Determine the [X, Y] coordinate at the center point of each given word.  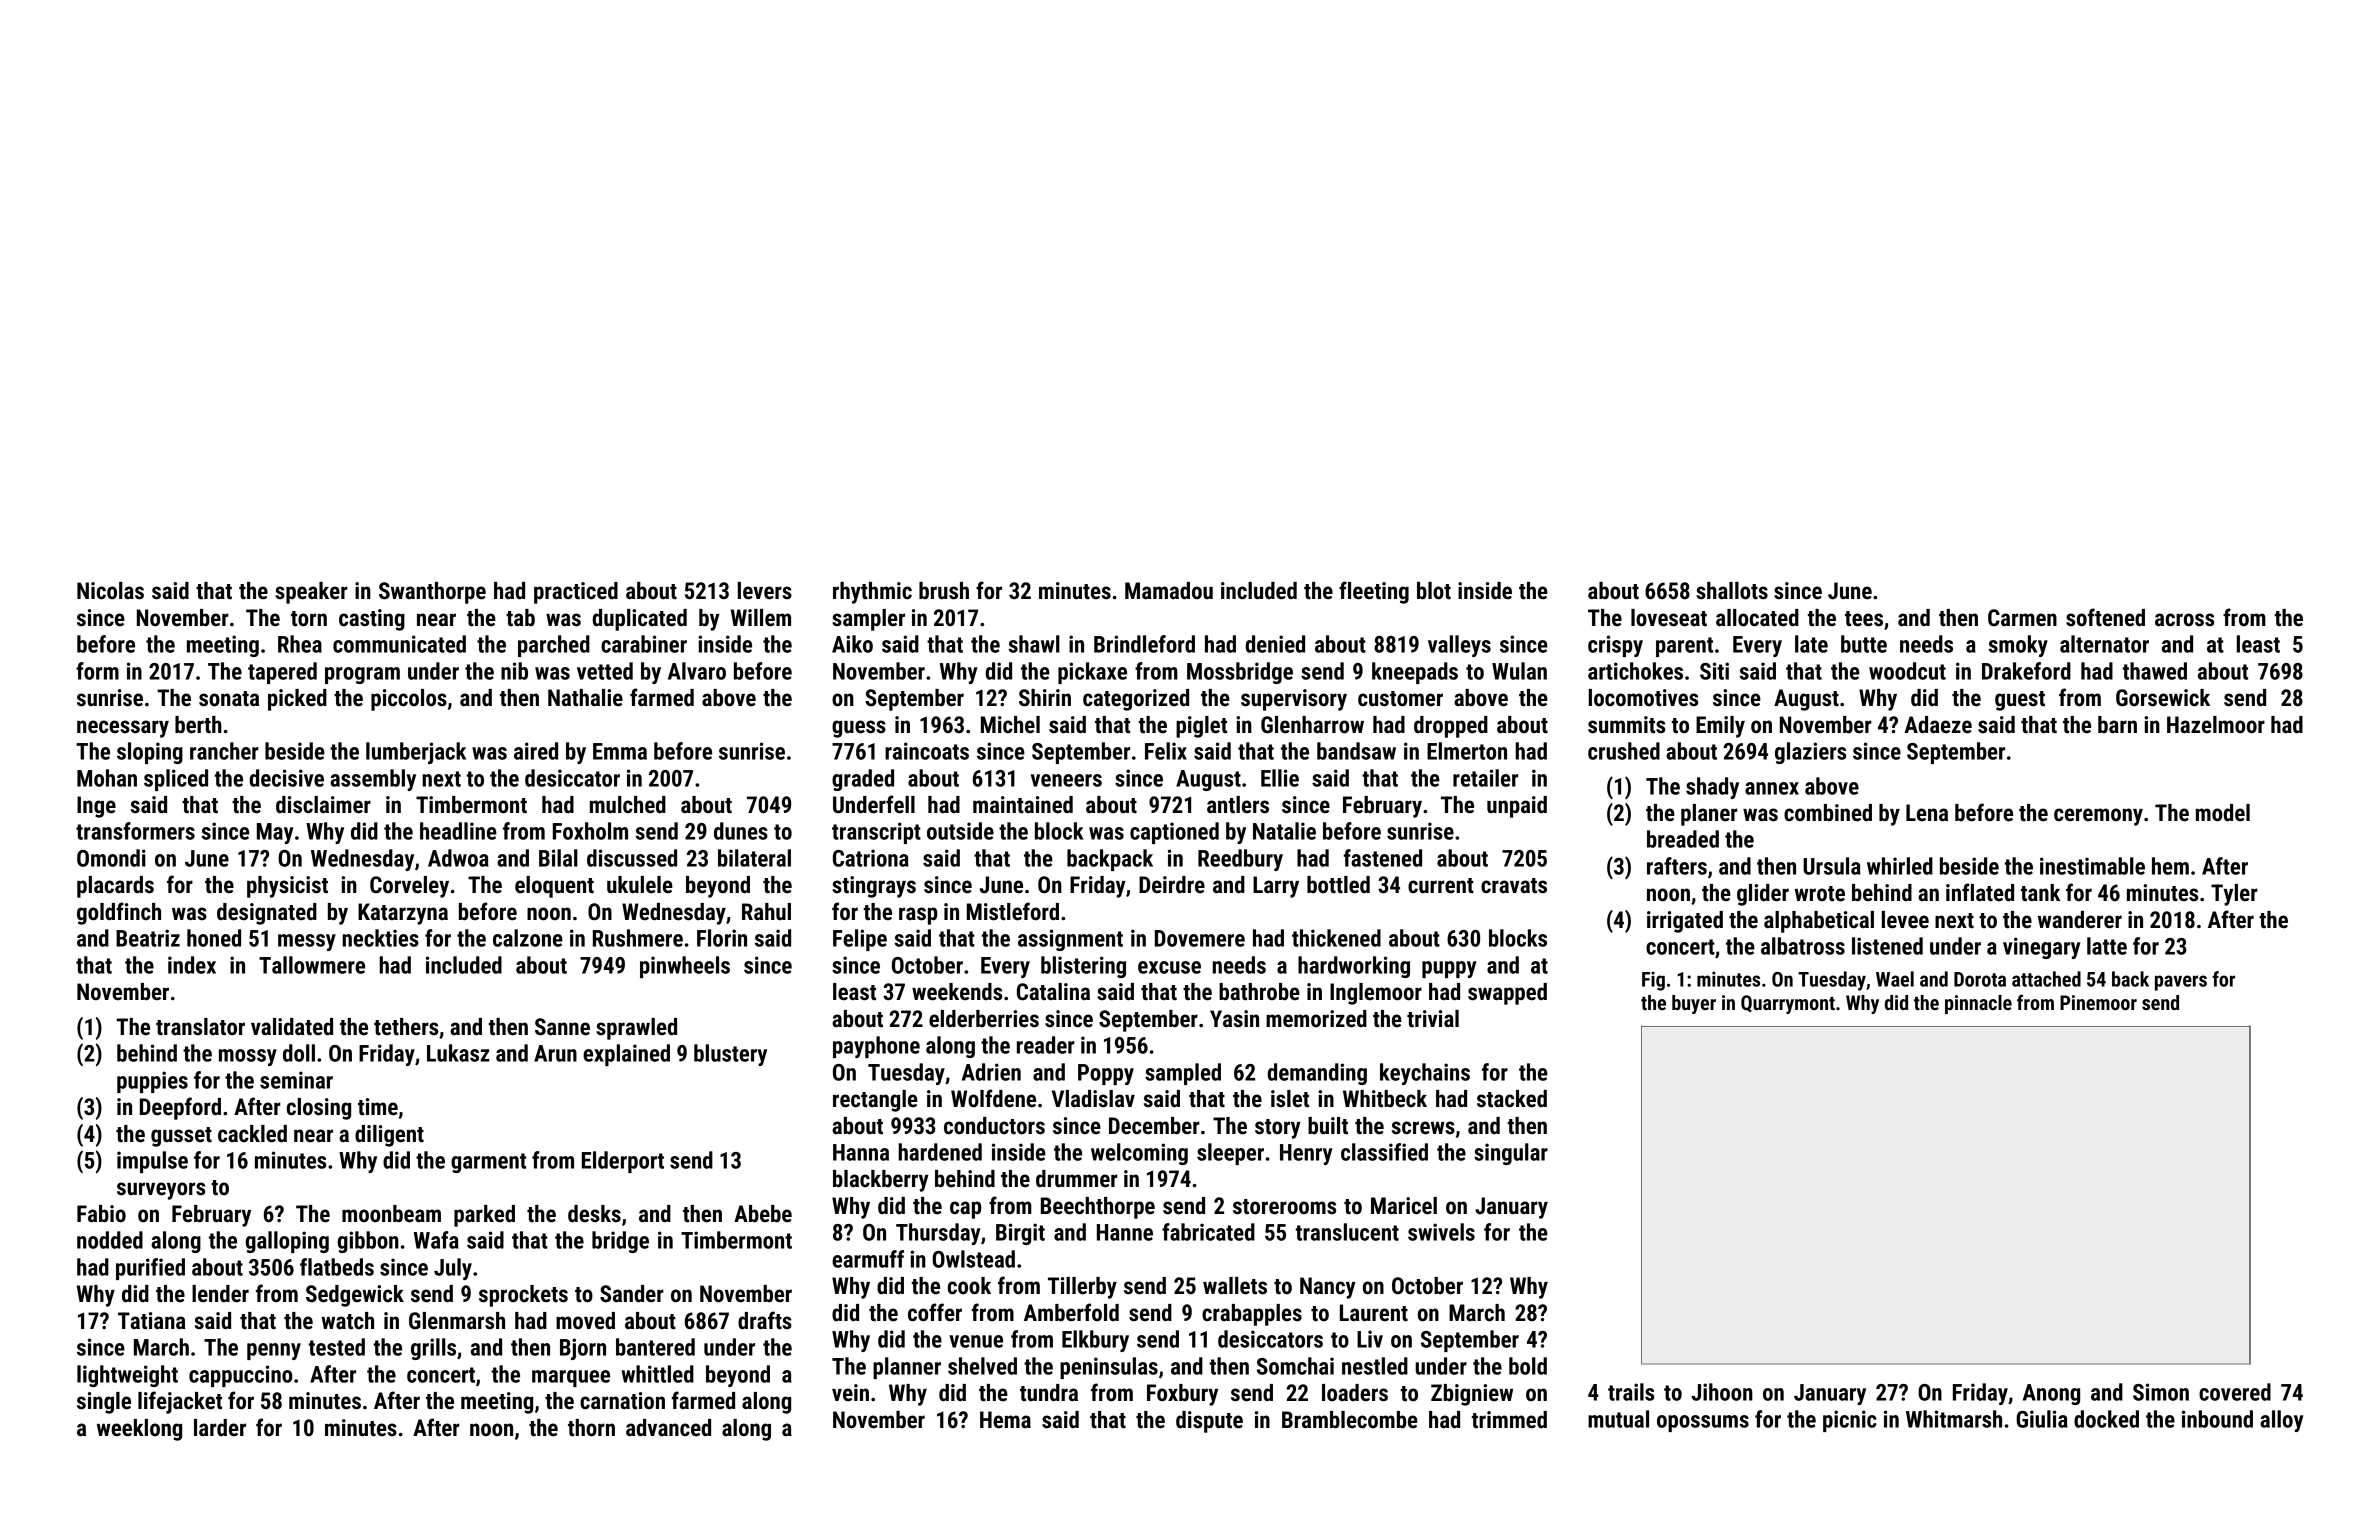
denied [1275, 644]
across [2184, 620]
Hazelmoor [2216, 725]
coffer [935, 1312]
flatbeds [337, 1267]
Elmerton [1467, 751]
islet [1290, 1099]
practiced [576, 593]
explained [626, 1055]
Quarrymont [1788, 1004]
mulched [628, 805]
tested [336, 1347]
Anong [2051, 1394]
